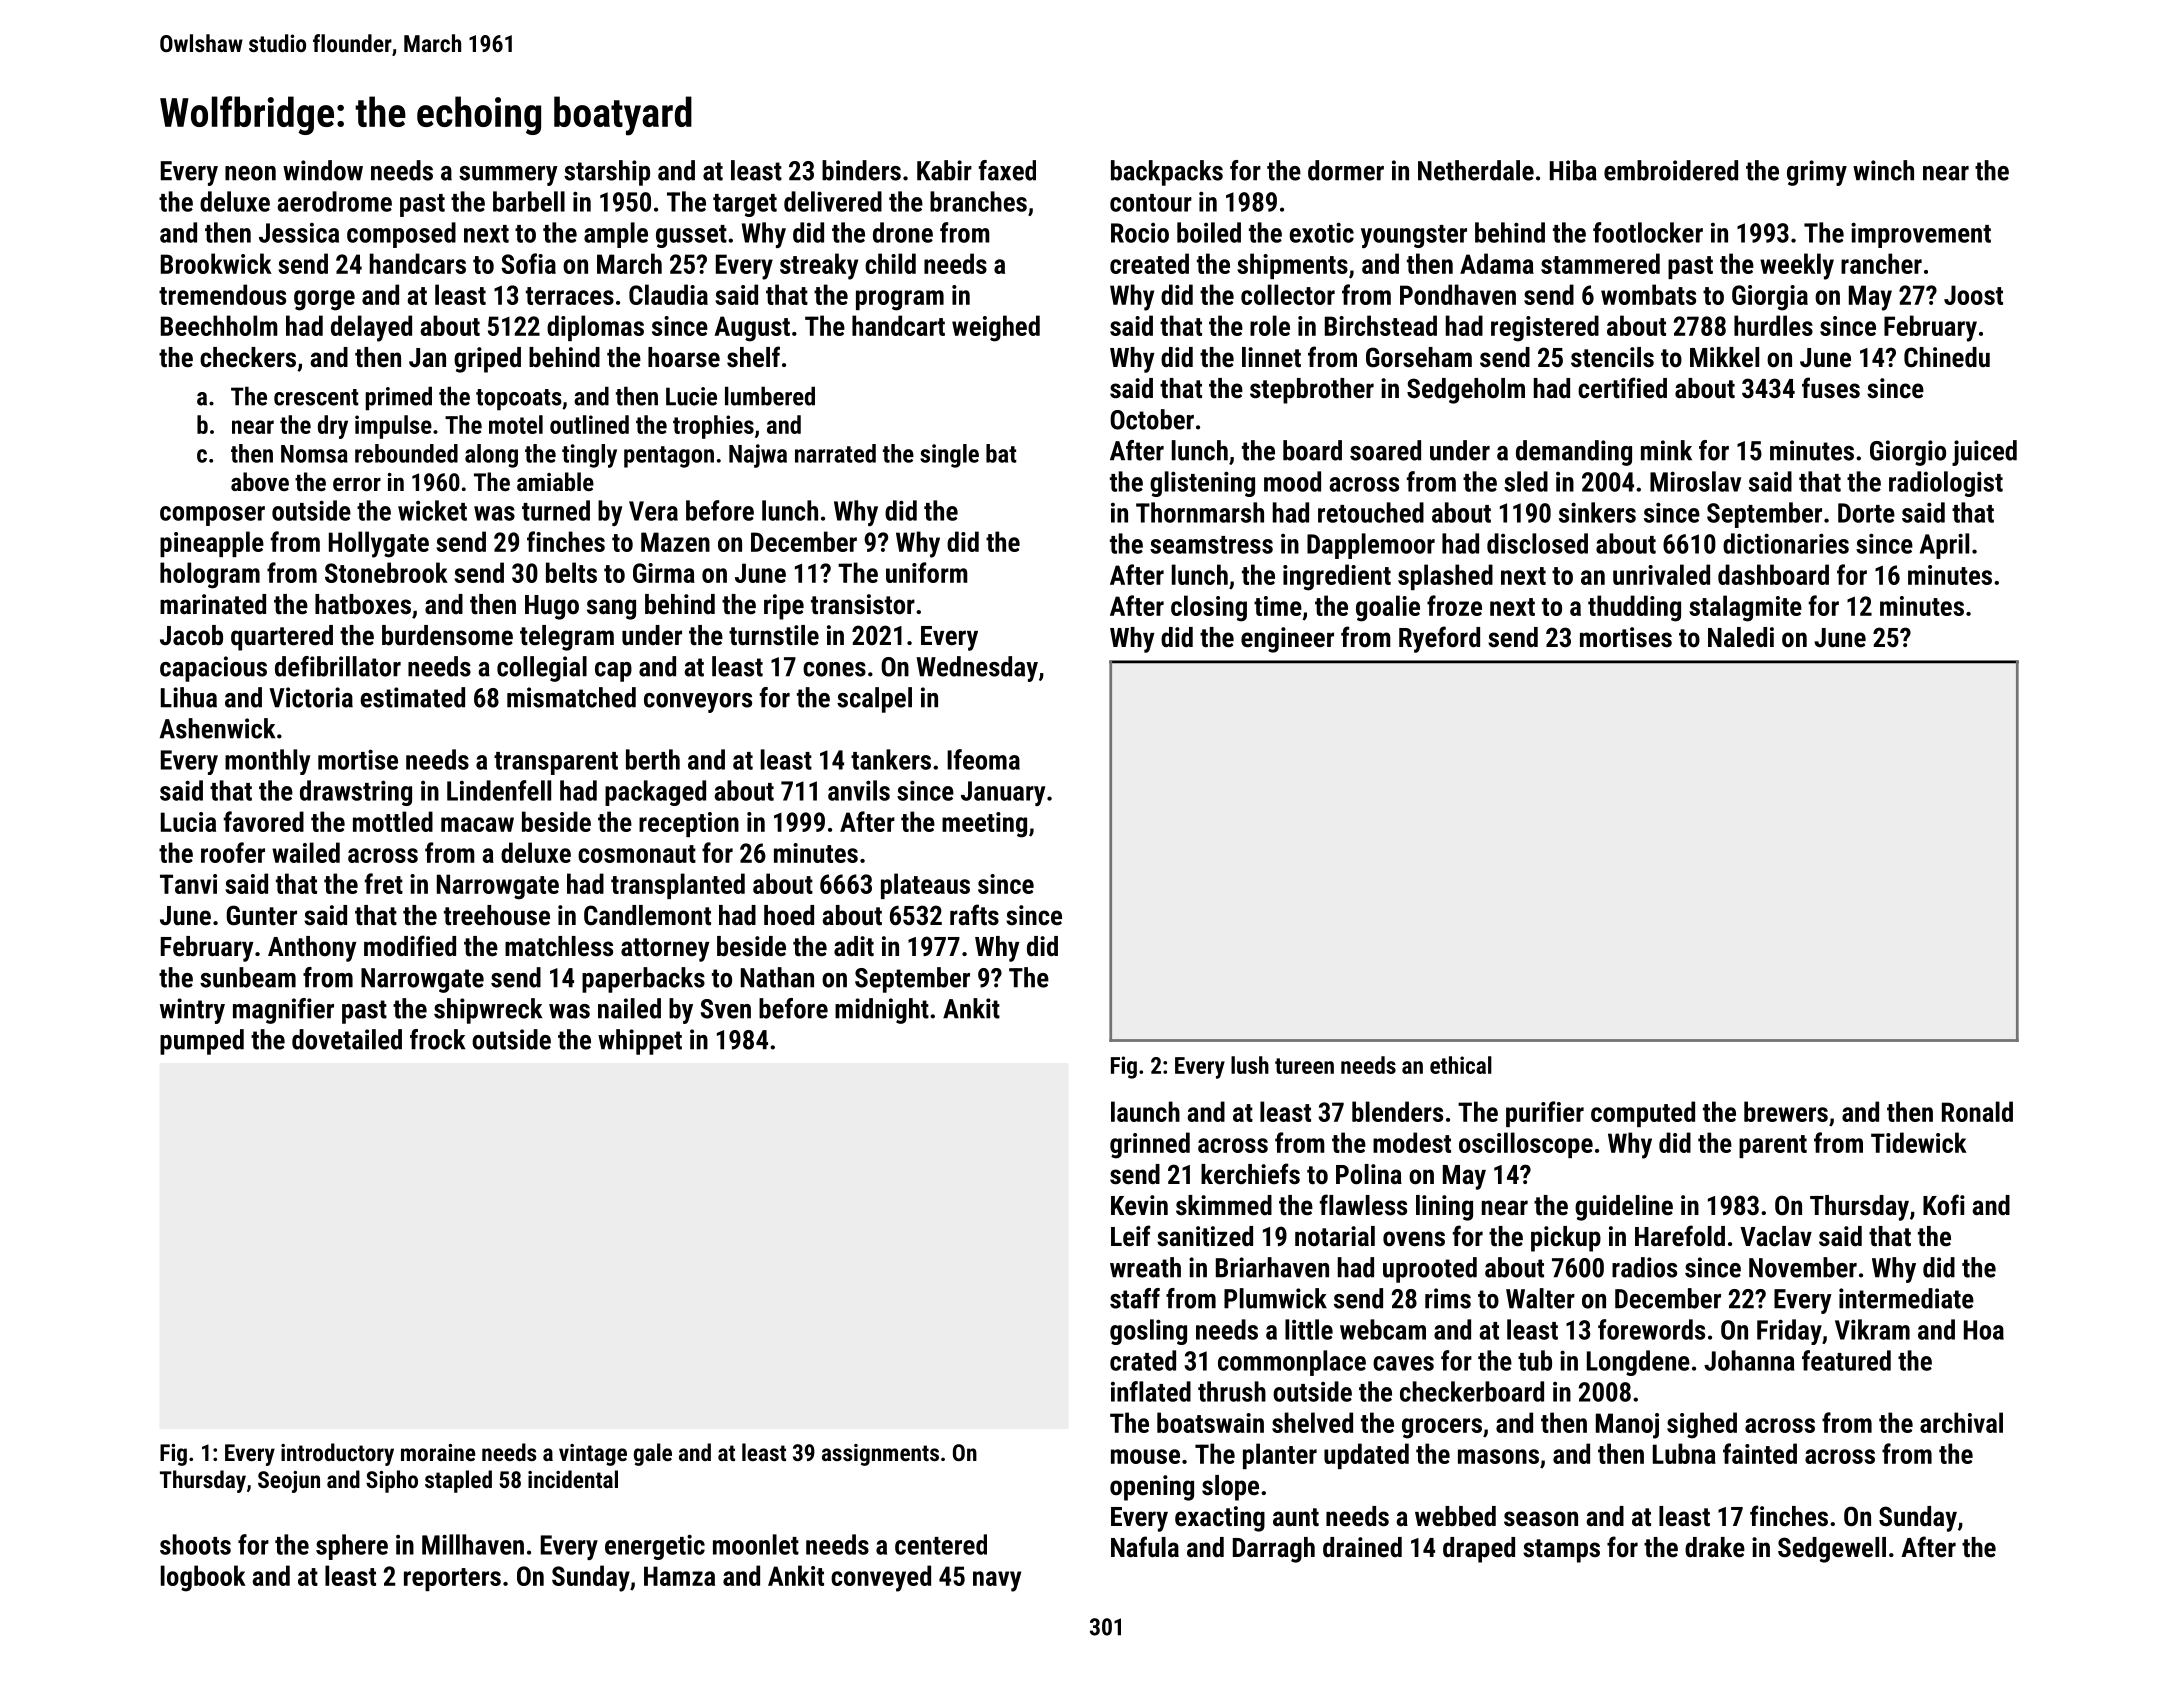 The height and width of the screenshot is (1683, 2178). I want to click on staff, so click(1135, 1298).
